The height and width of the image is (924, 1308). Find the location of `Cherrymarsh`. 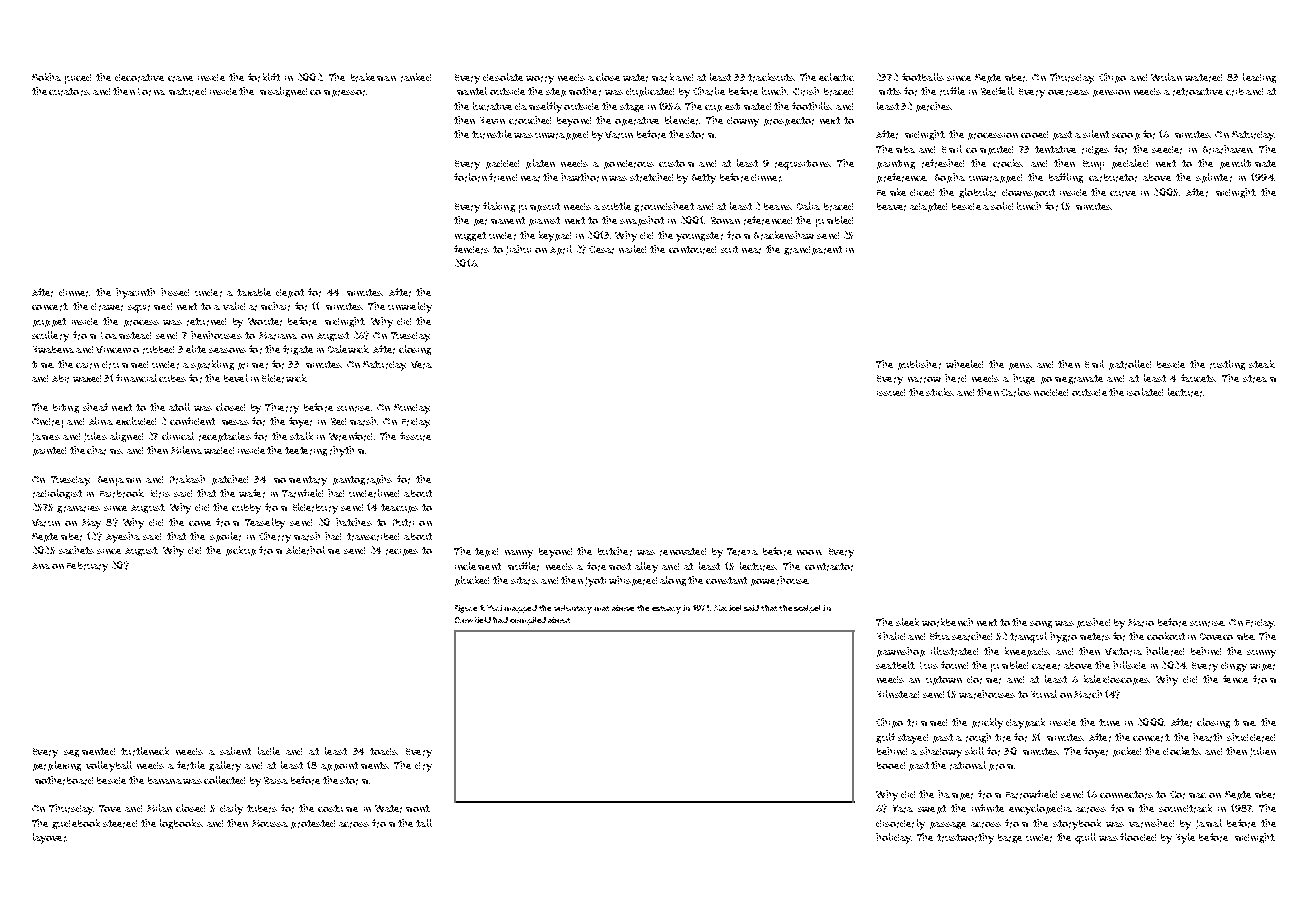

Cherrymarsh is located at coordinates (289, 537).
